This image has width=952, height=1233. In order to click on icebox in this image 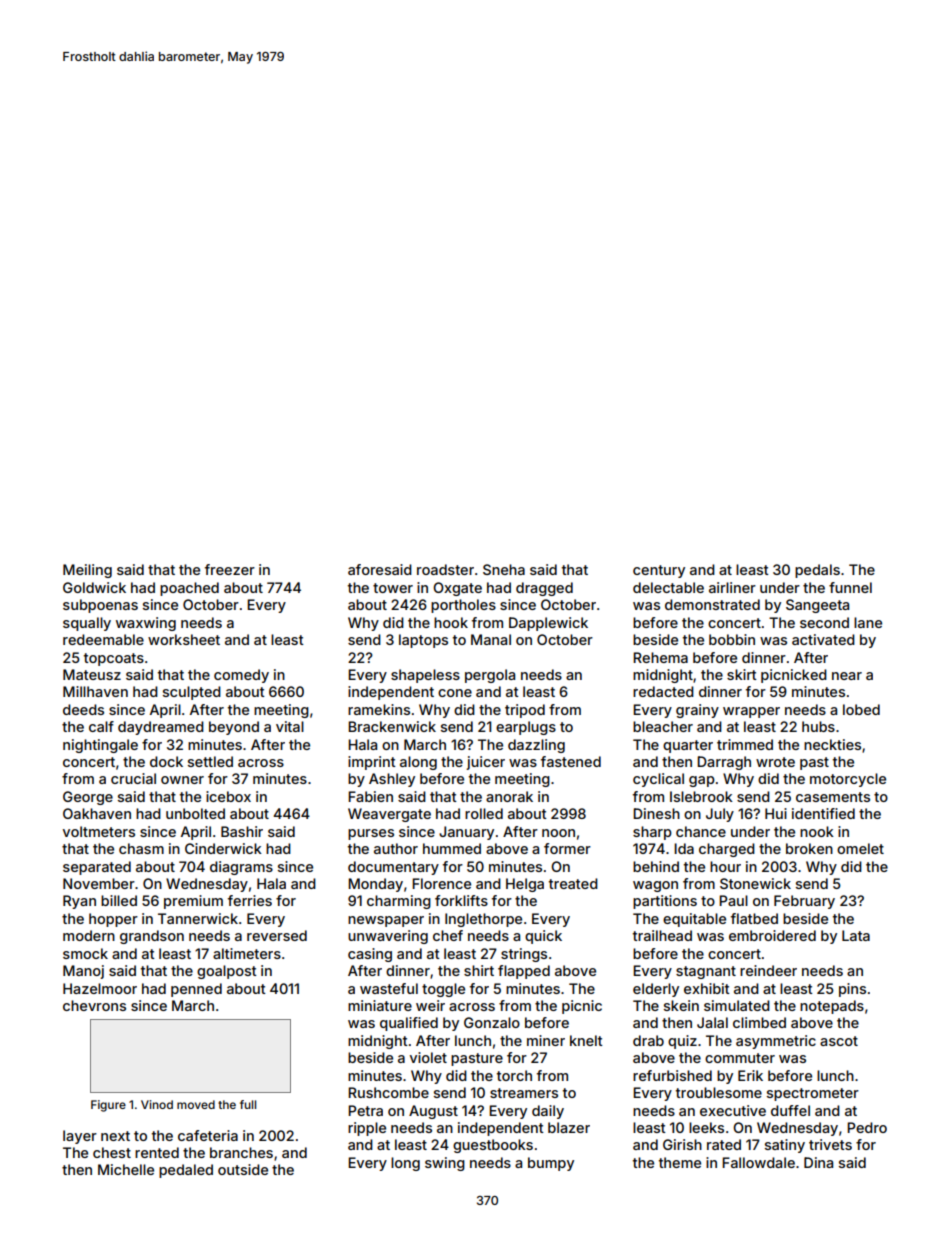, I will do `click(228, 796)`.
